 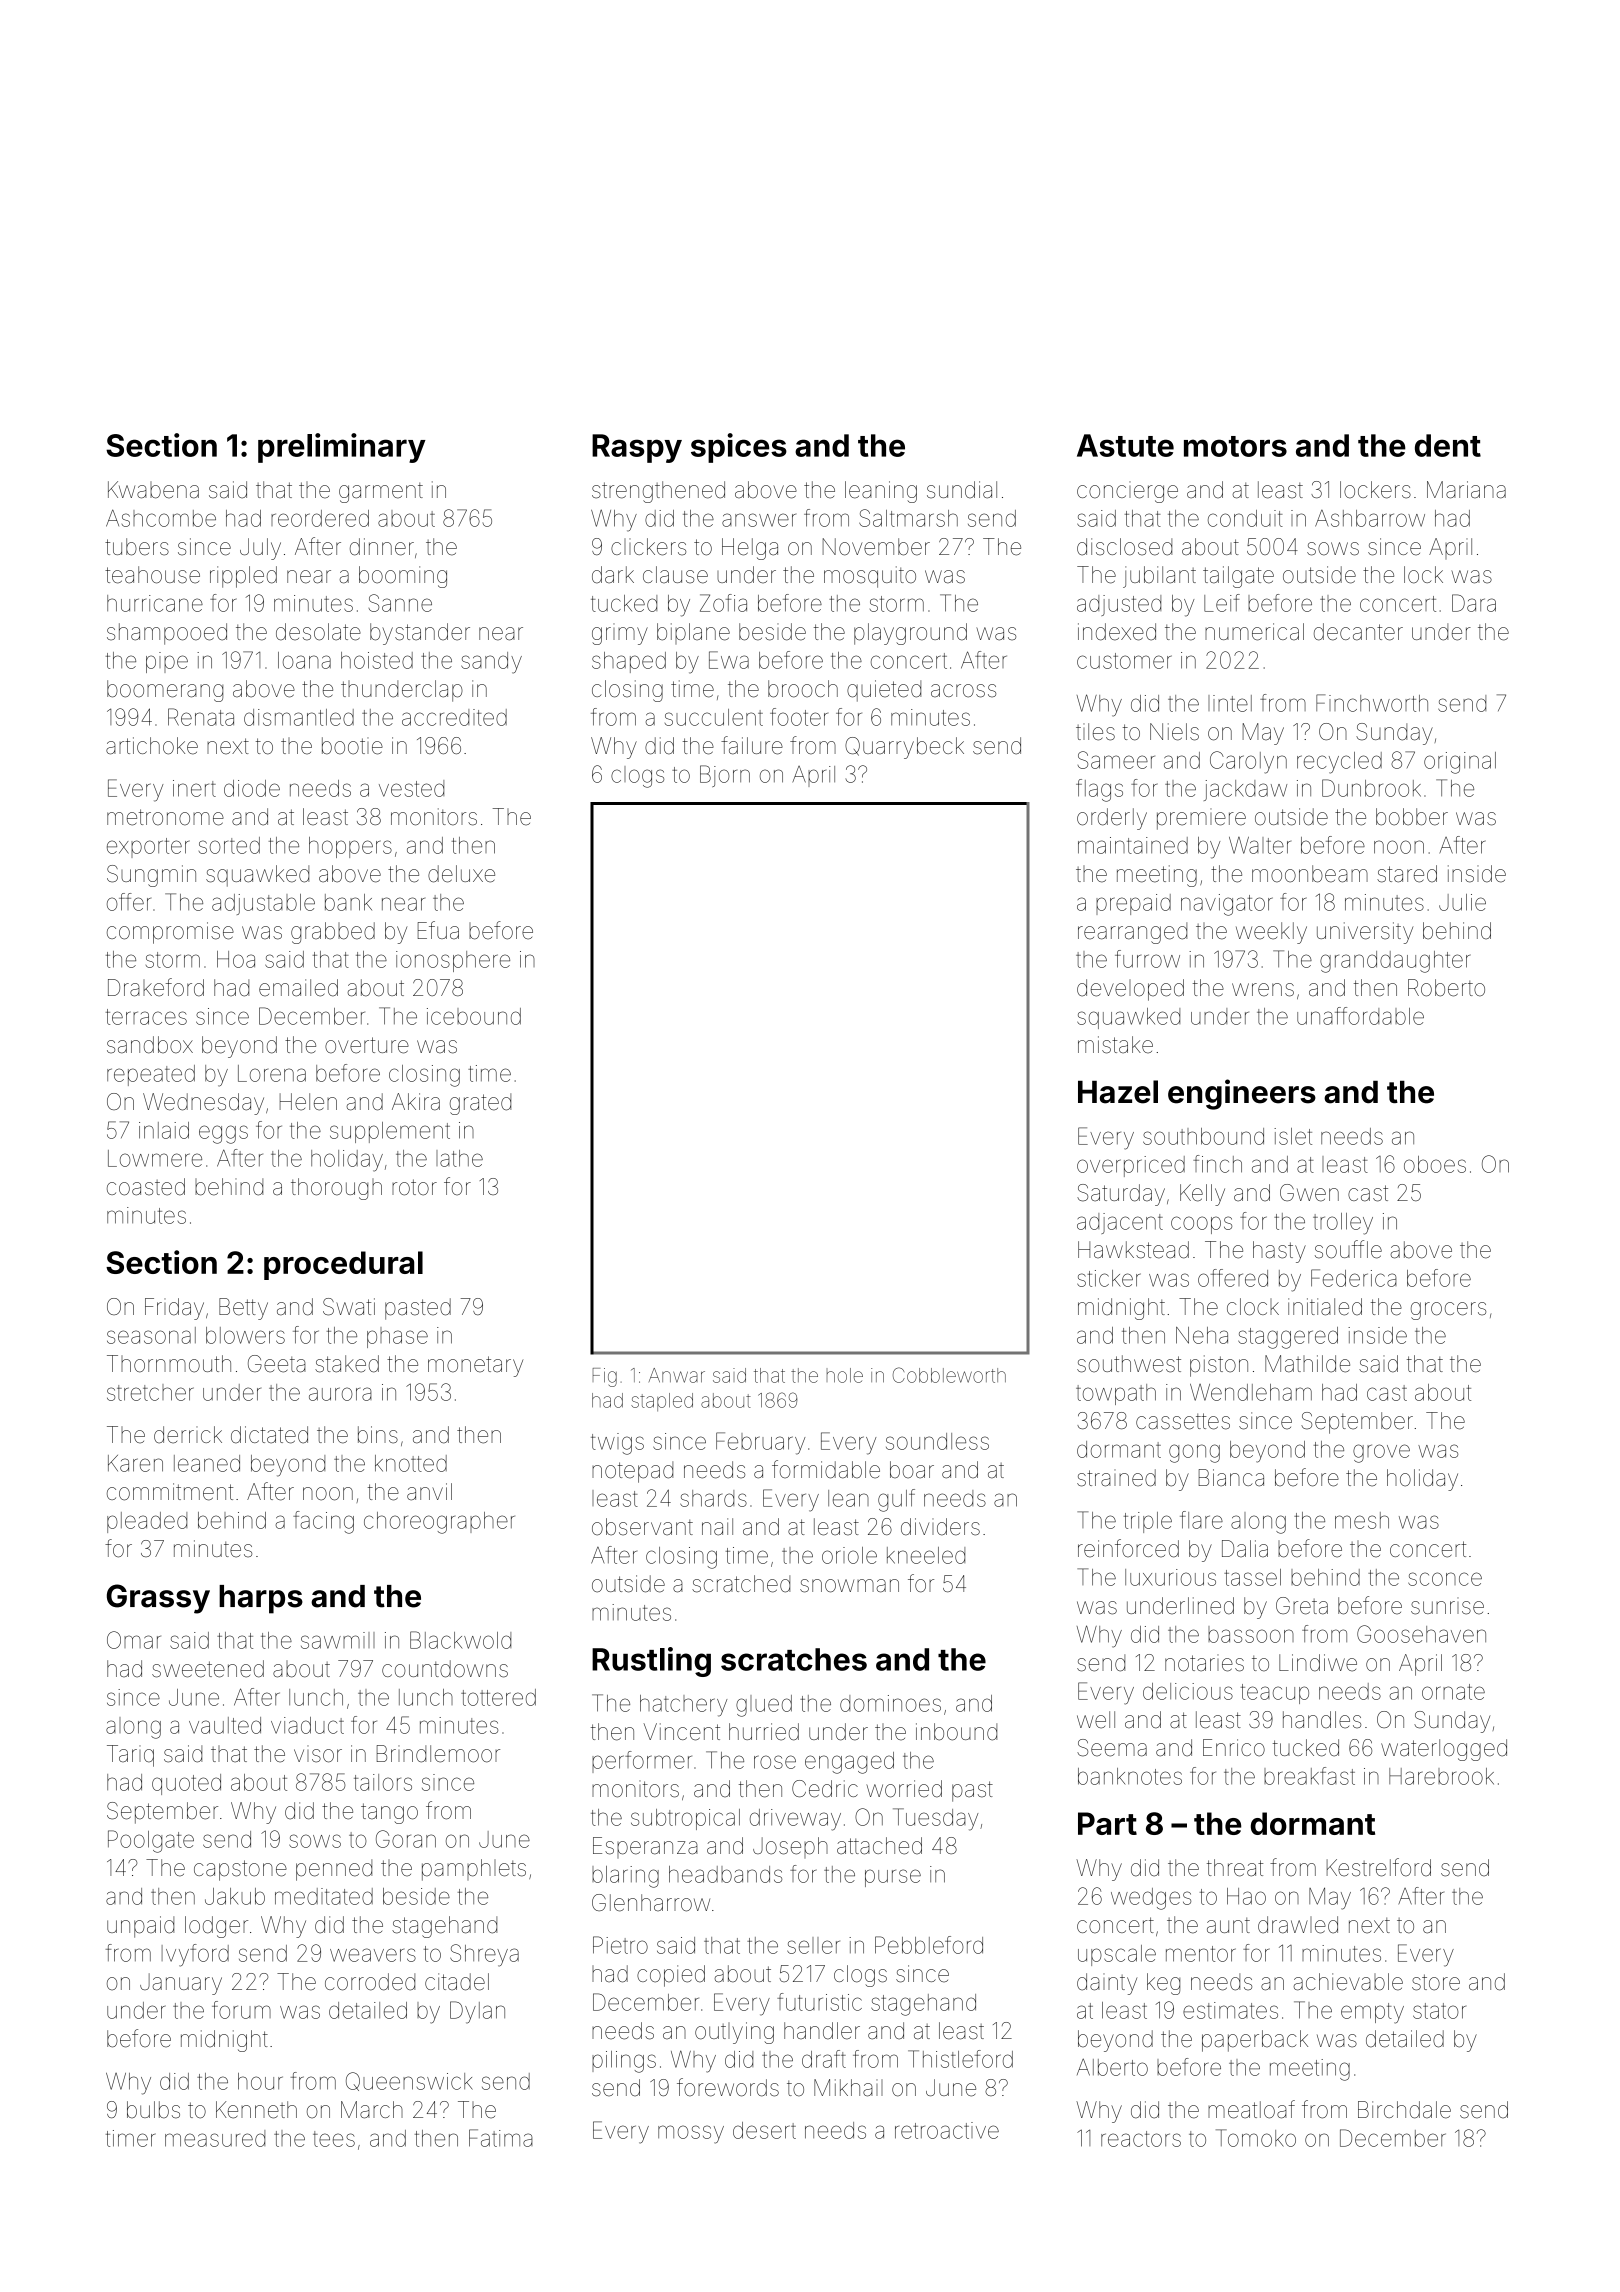 I want to click on Roberto, so click(x=1446, y=988).
